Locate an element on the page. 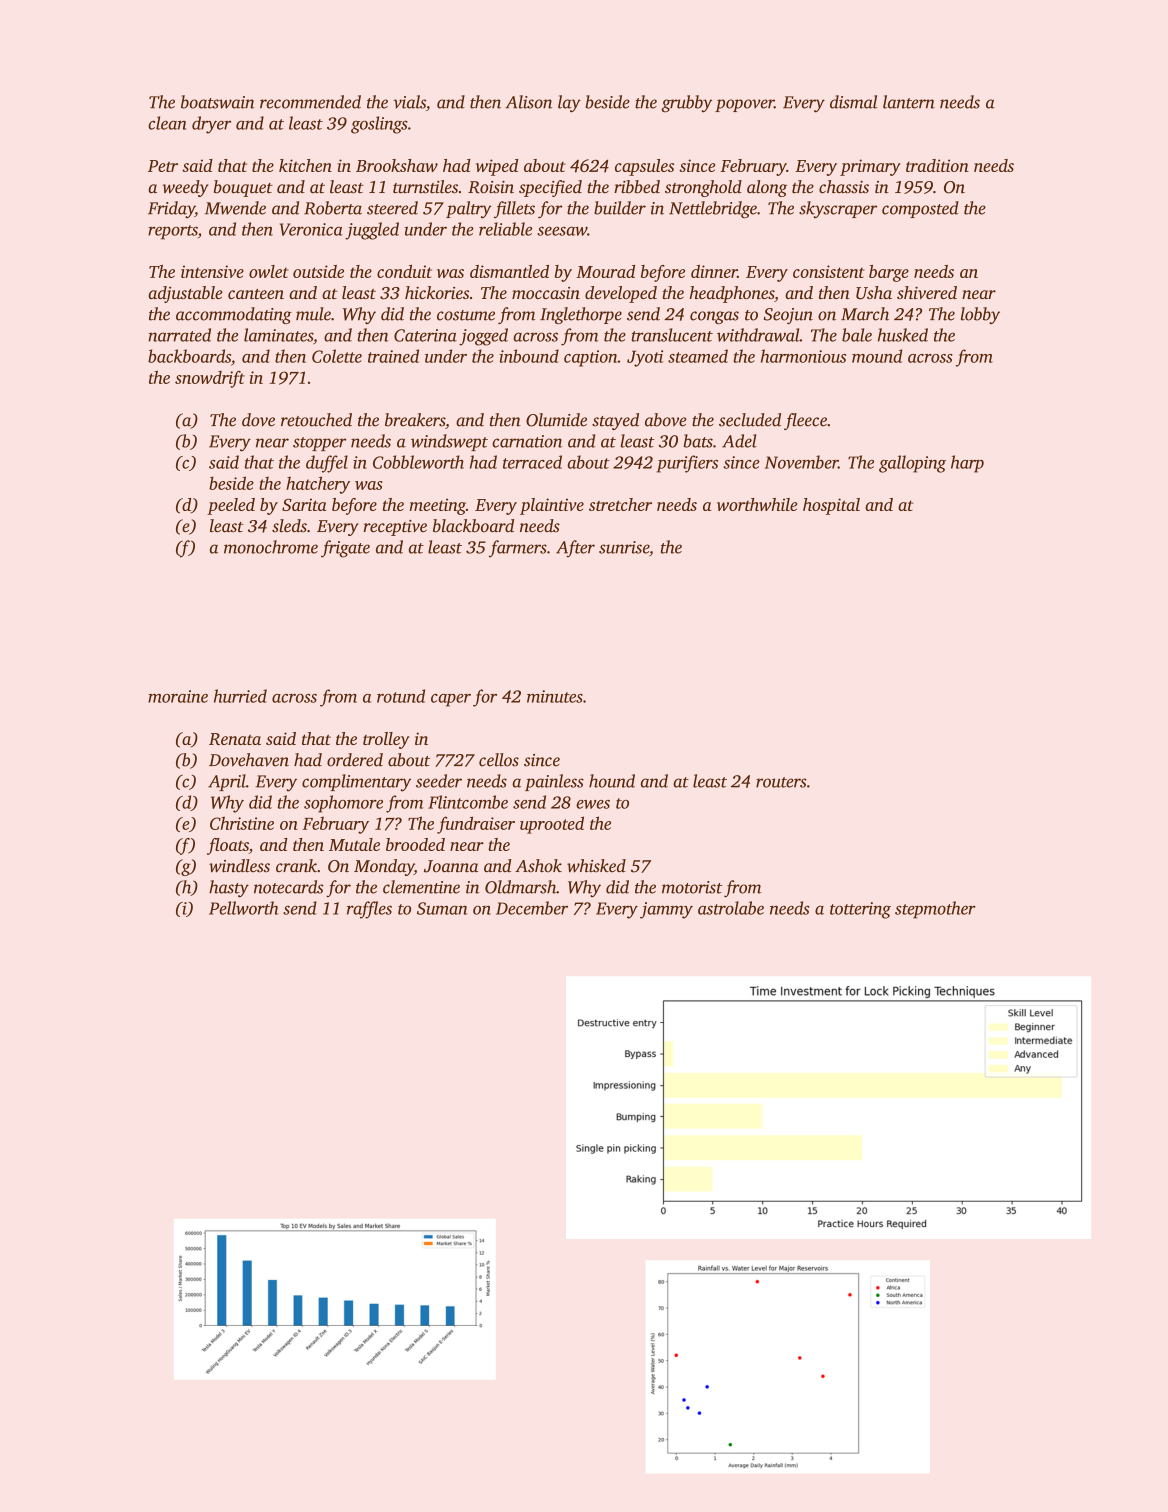 The width and height of the document is (1168, 1512). stopper is located at coordinates (319, 444).
